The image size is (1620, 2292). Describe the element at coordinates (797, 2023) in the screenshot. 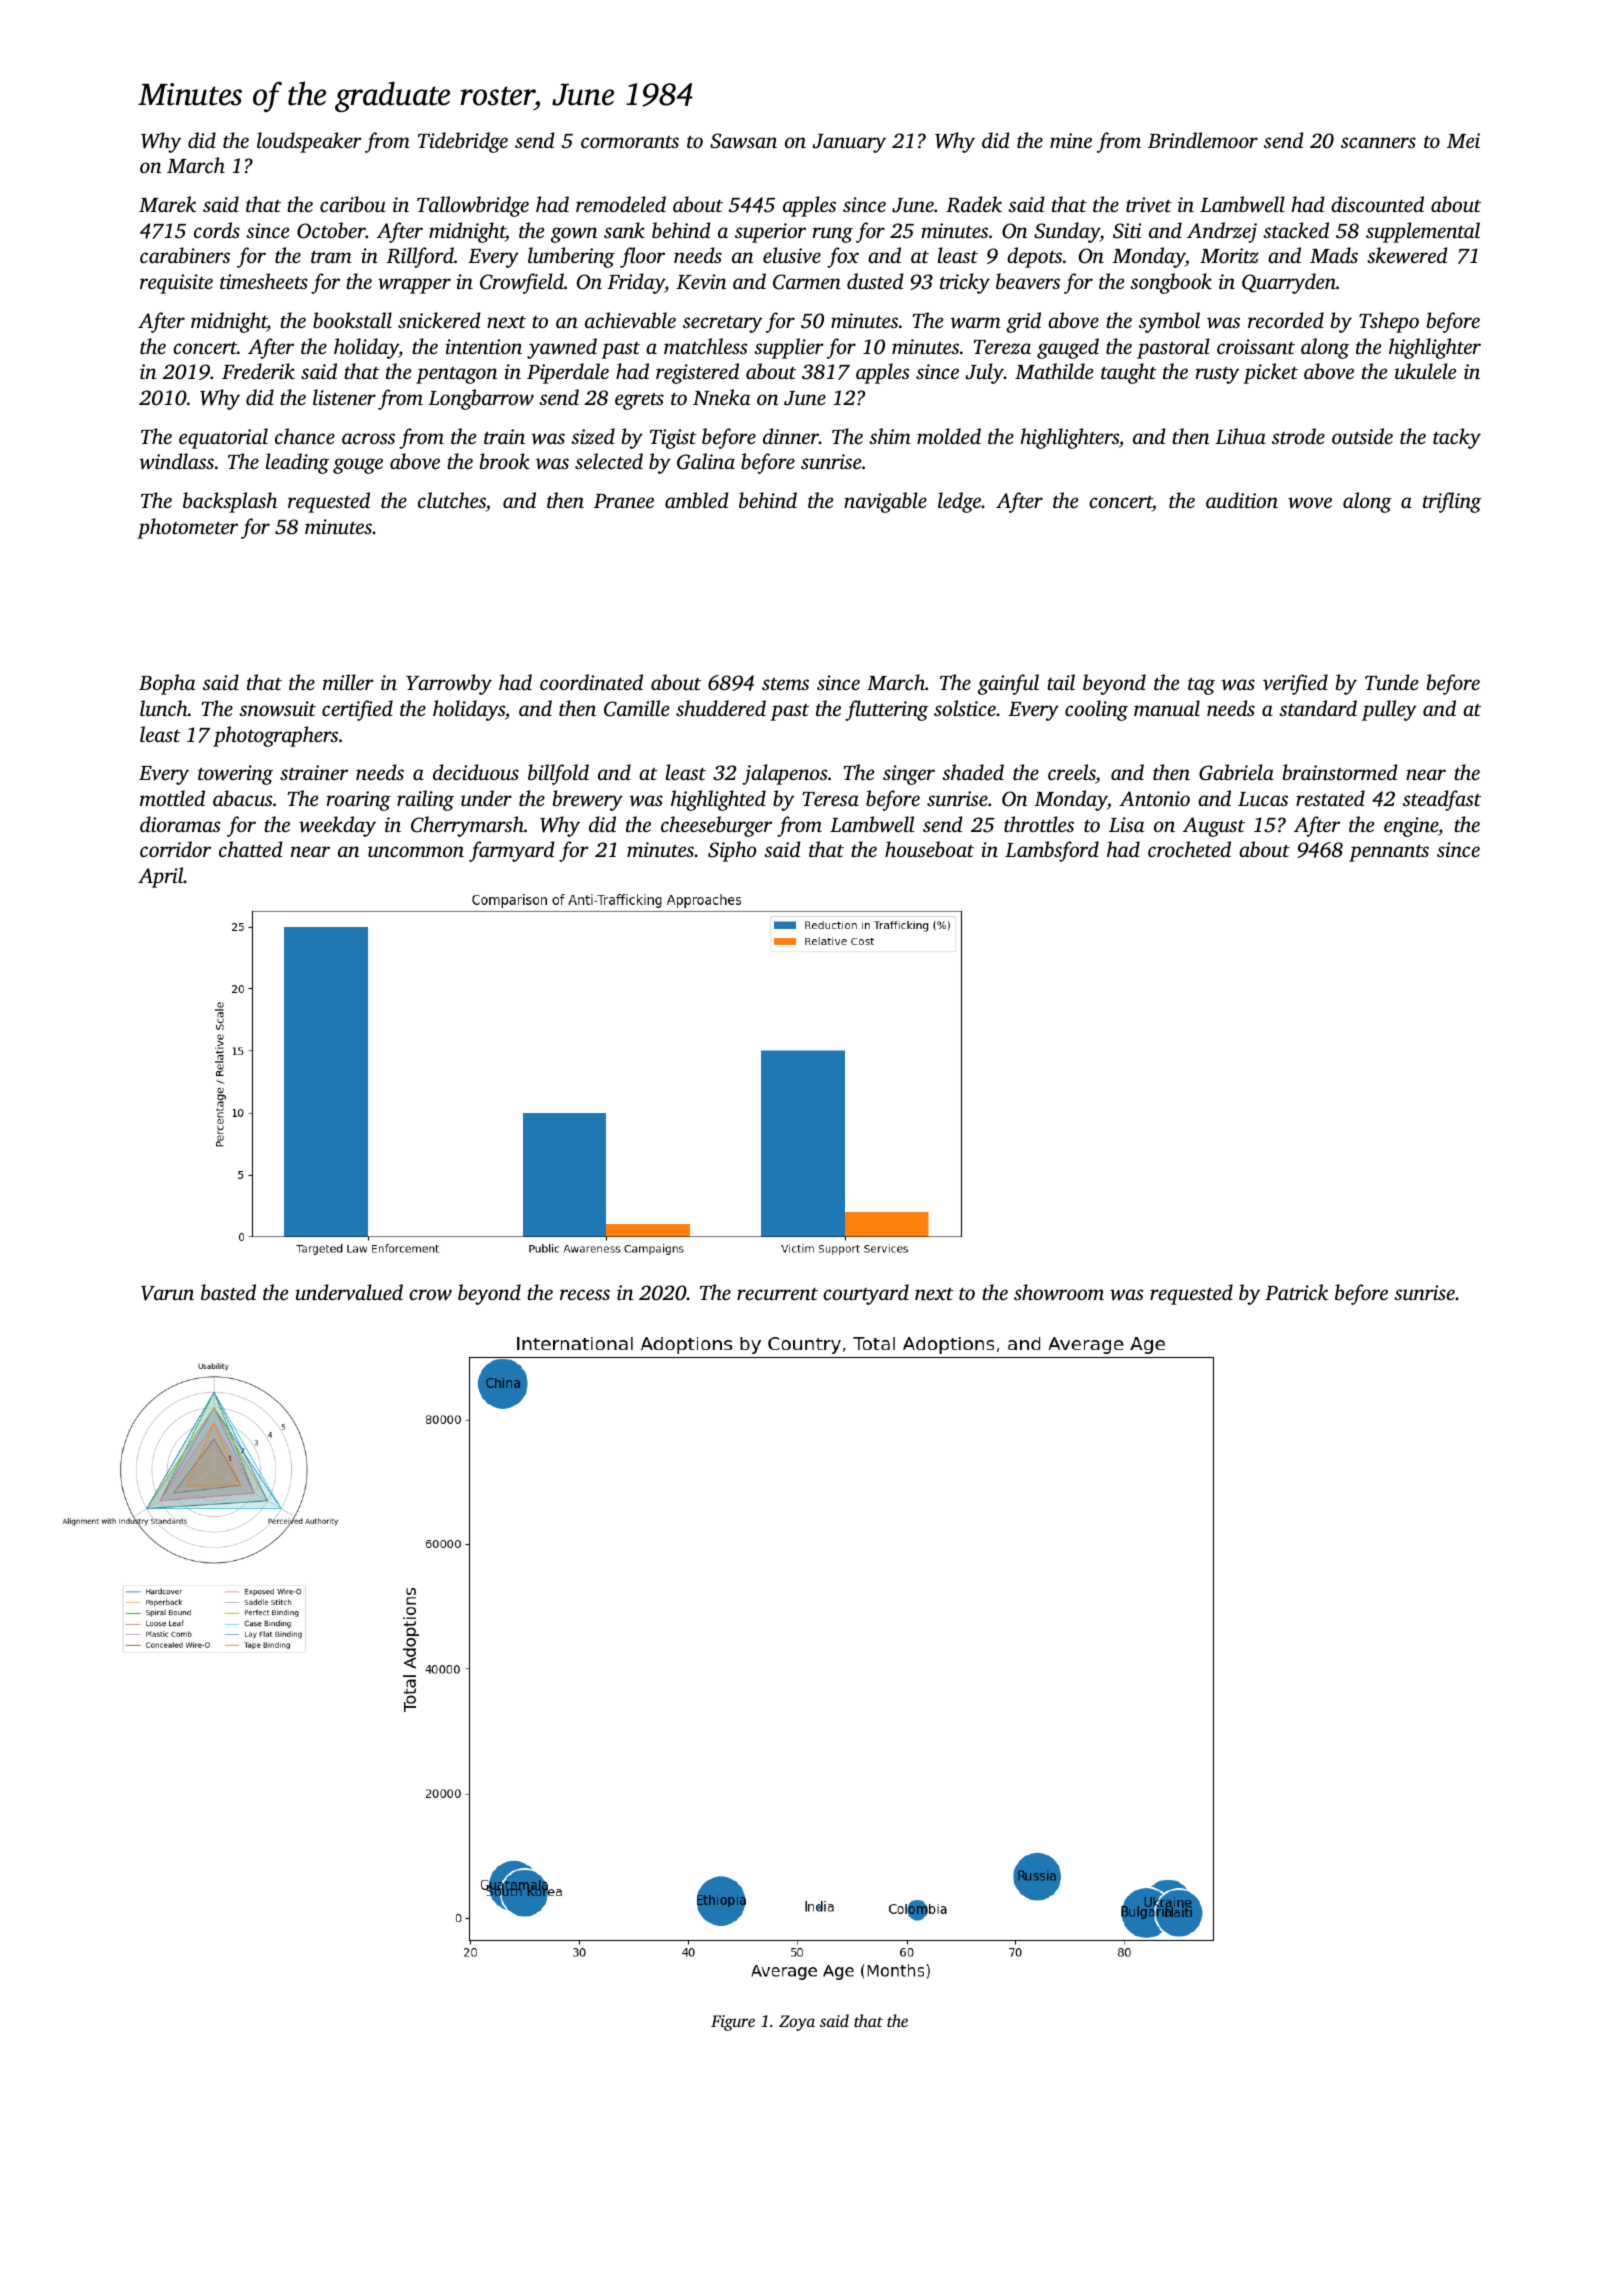

I see `Zoya` at that location.
